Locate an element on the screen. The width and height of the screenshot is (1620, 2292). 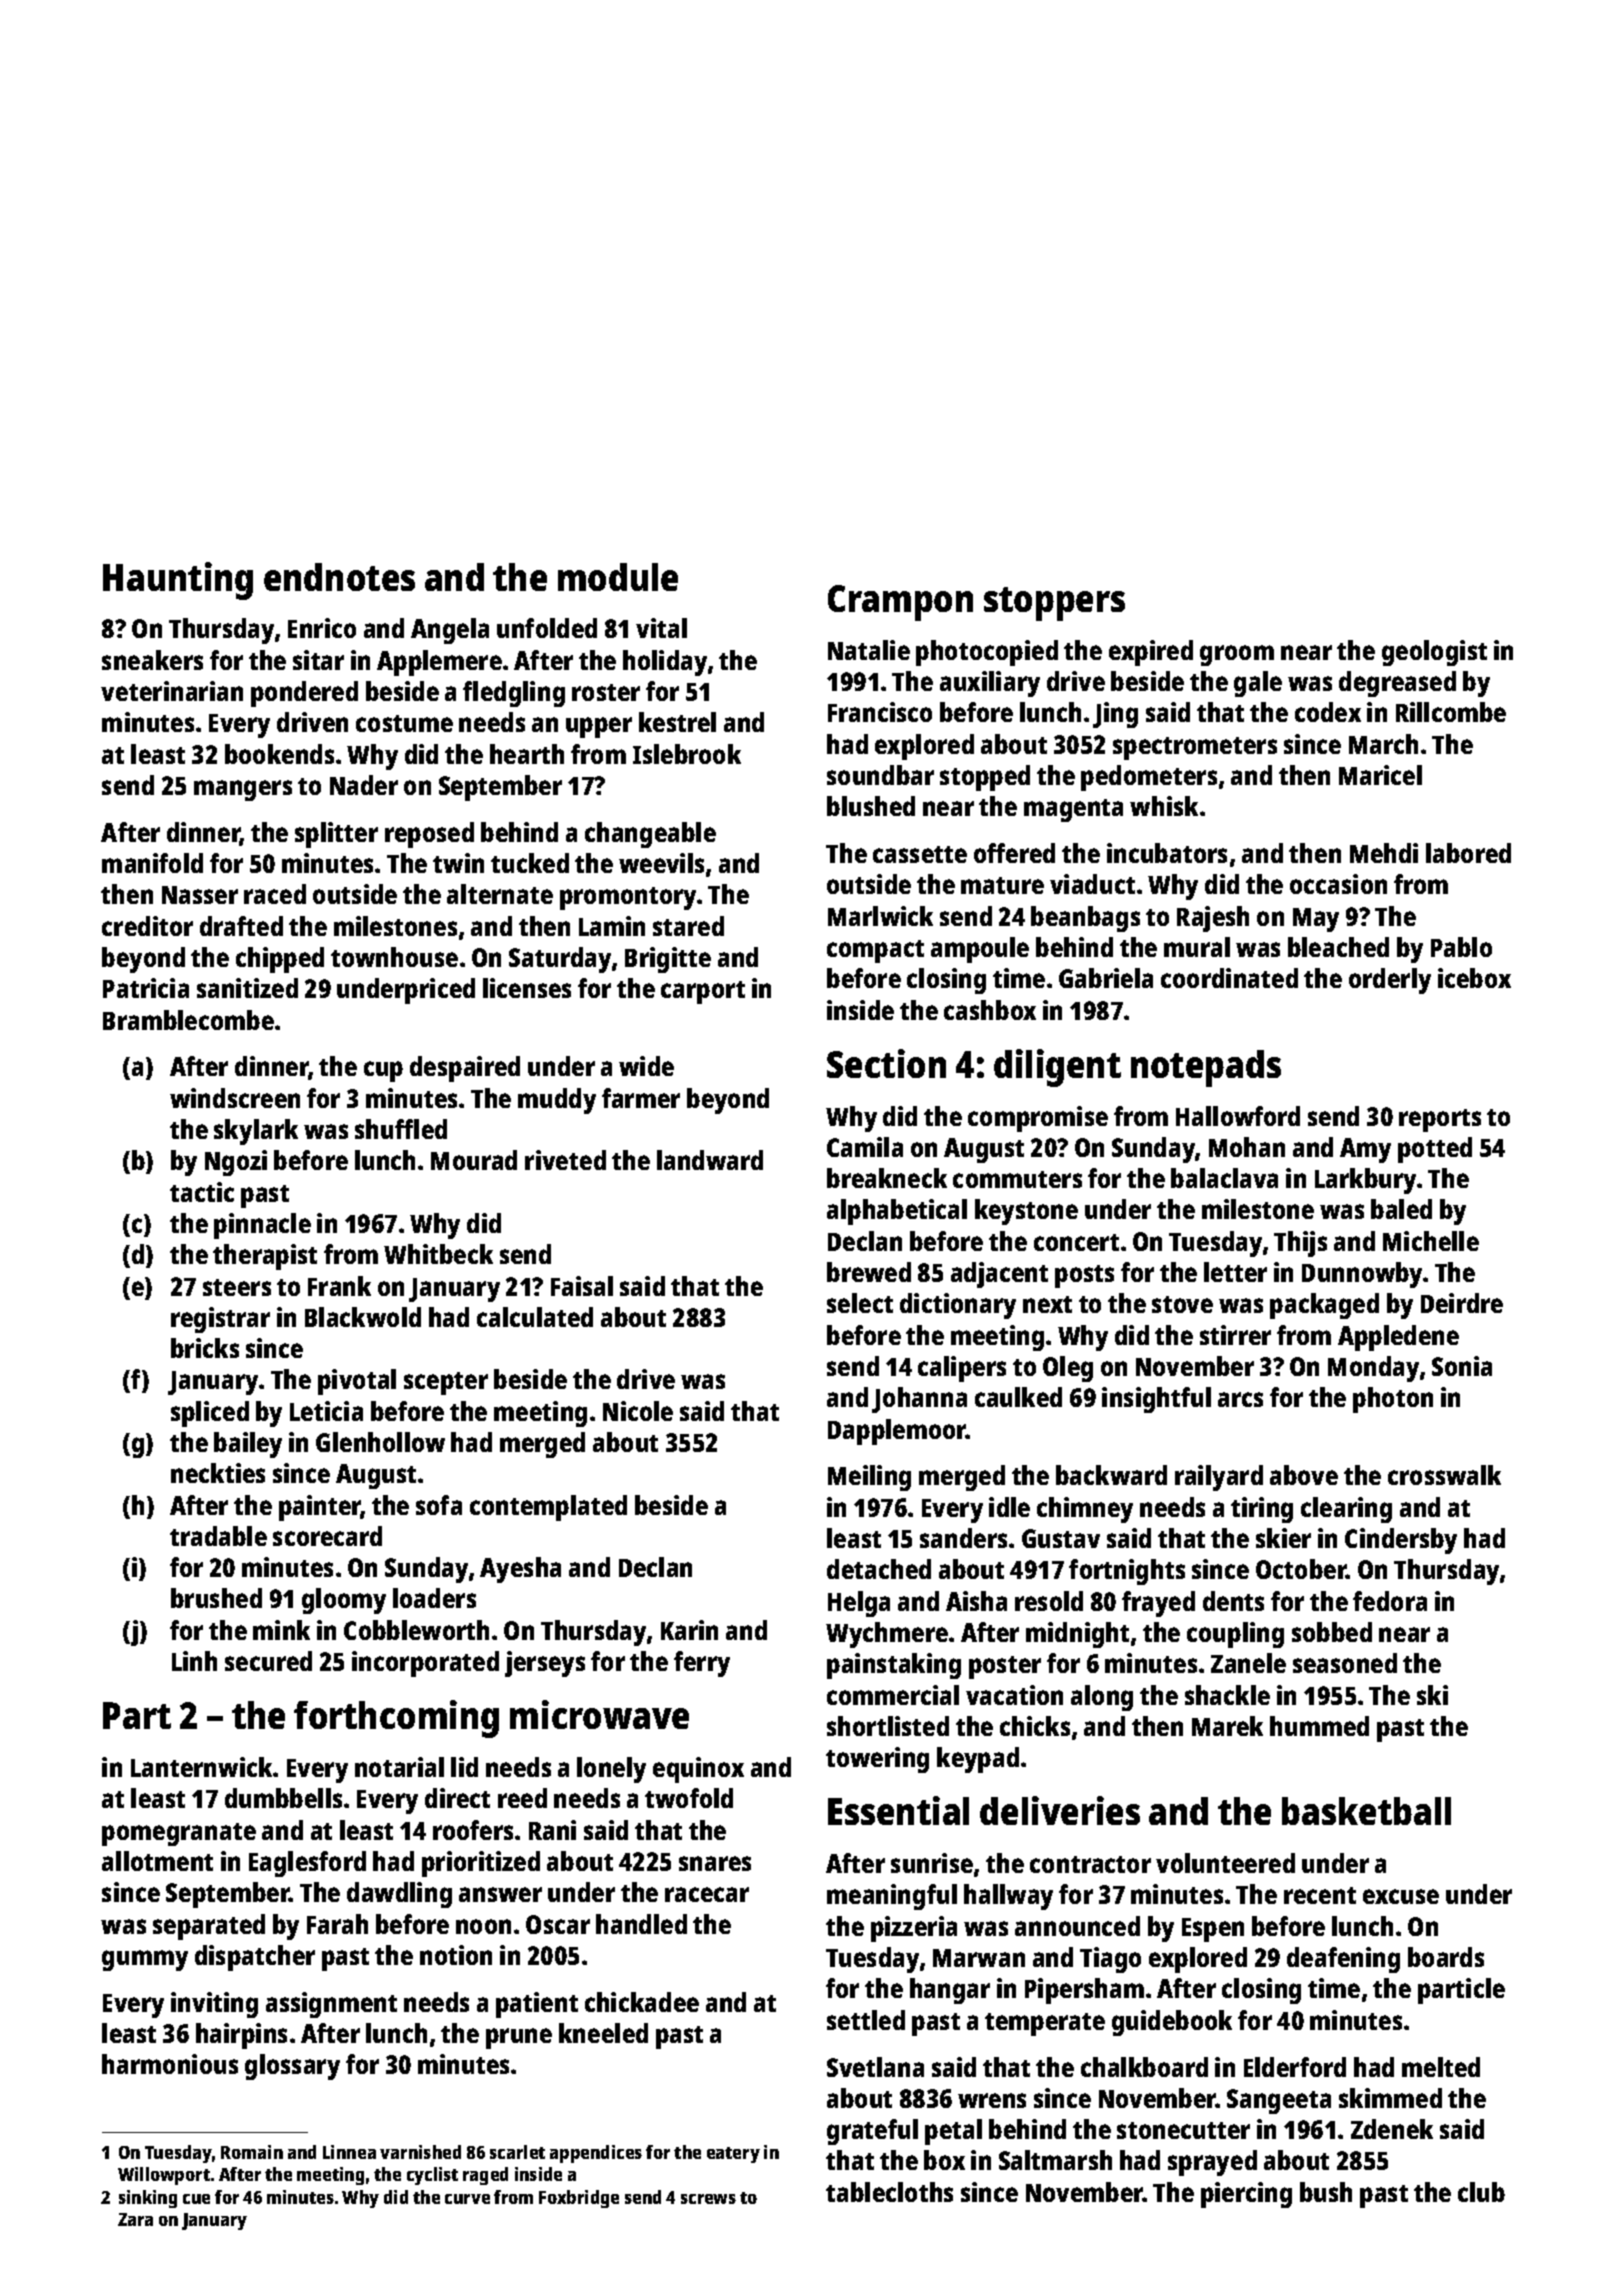
Romain is located at coordinates (252, 2152).
